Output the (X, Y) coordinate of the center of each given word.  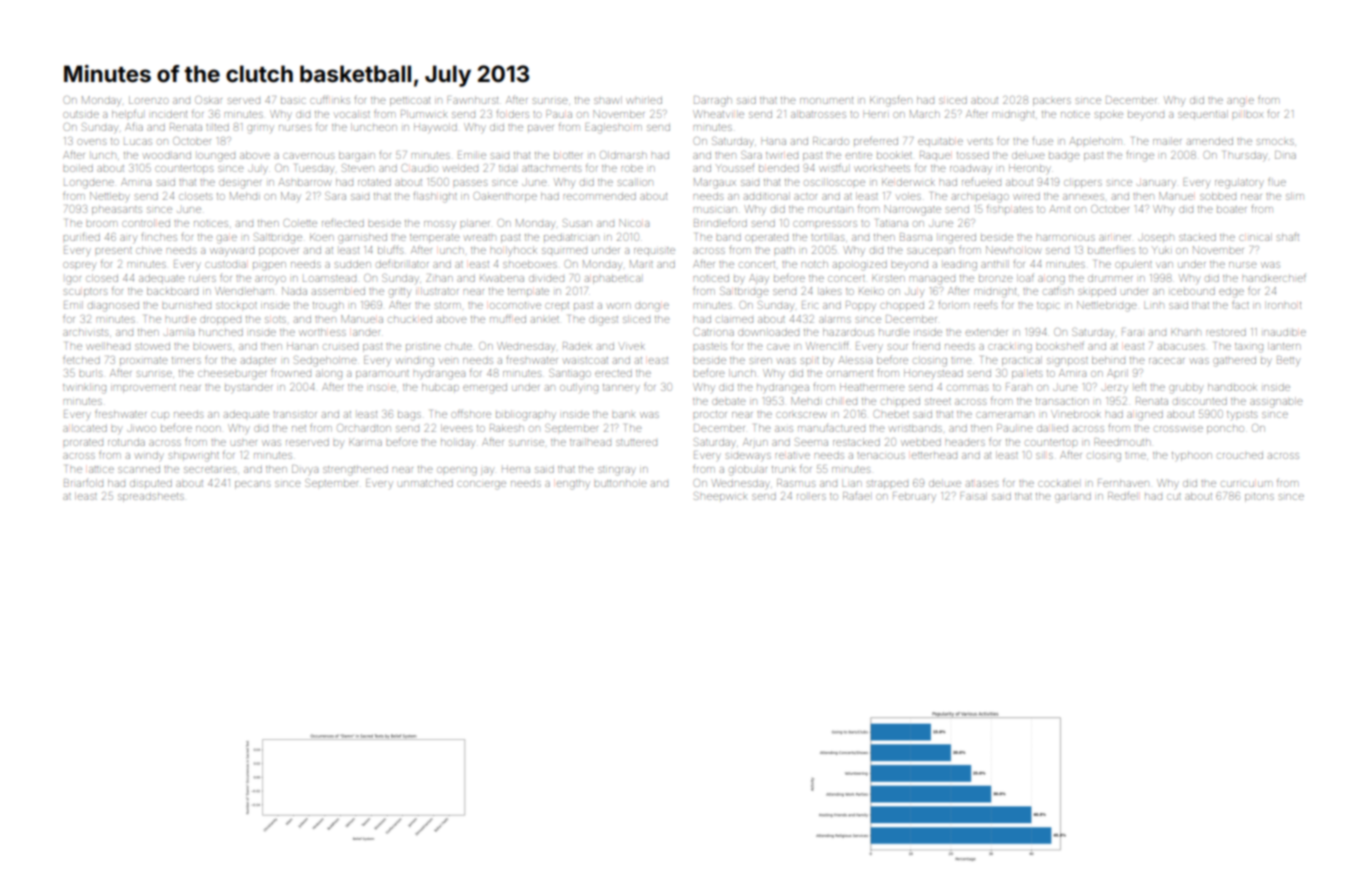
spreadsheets (151, 497)
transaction (1062, 401)
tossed (973, 155)
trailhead (590, 442)
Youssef (735, 168)
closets (195, 196)
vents (980, 141)
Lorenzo (148, 100)
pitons (1259, 497)
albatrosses (818, 114)
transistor (295, 414)
